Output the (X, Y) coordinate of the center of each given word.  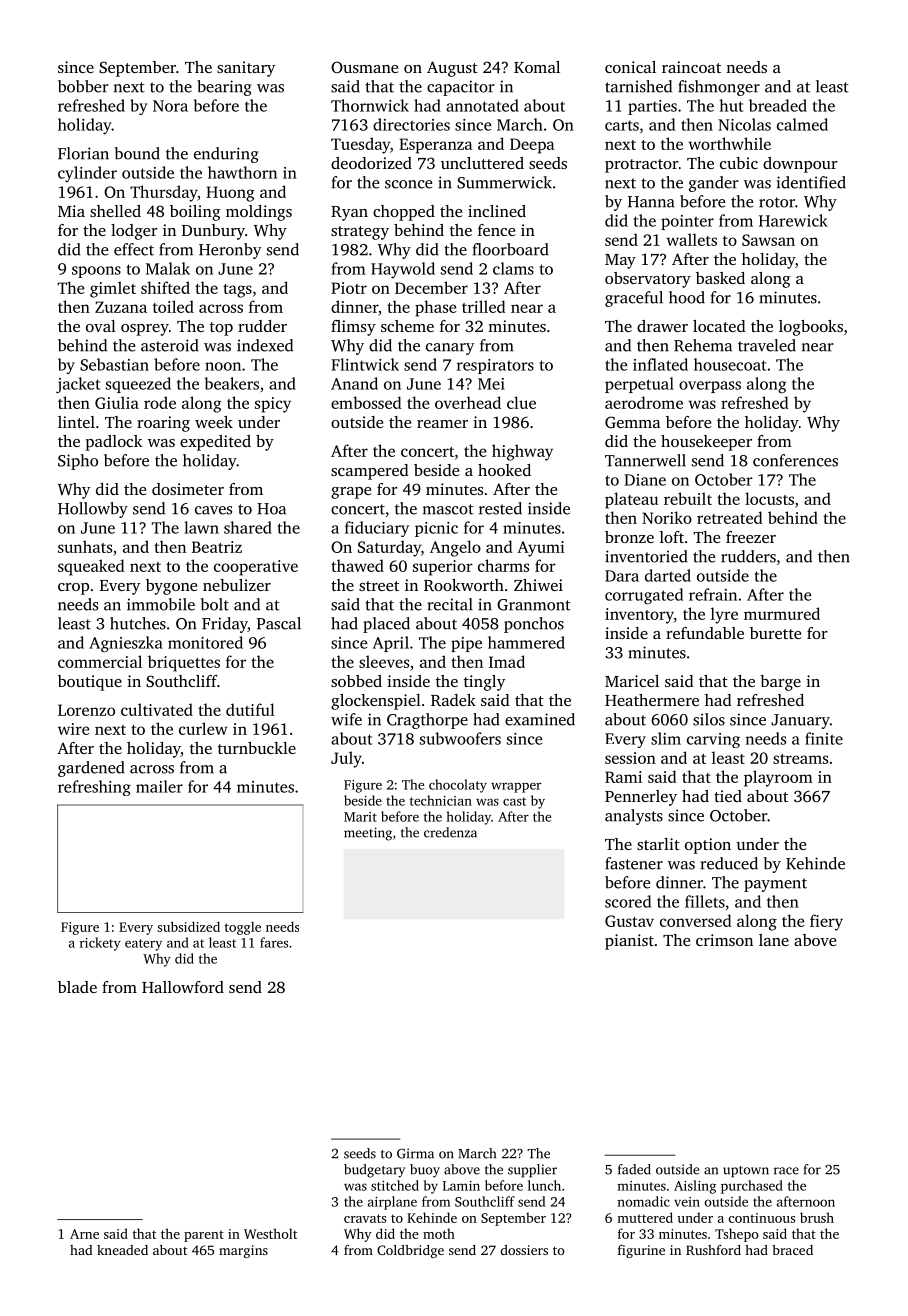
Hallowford (183, 987)
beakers (231, 383)
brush (817, 1217)
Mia (71, 211)
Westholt (270, 1233)
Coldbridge (410, 1251)
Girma (415, 1153)
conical (630, 67)
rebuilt (688, 498)
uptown (746, 1172)
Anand (354, 383)
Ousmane (364, 67)
